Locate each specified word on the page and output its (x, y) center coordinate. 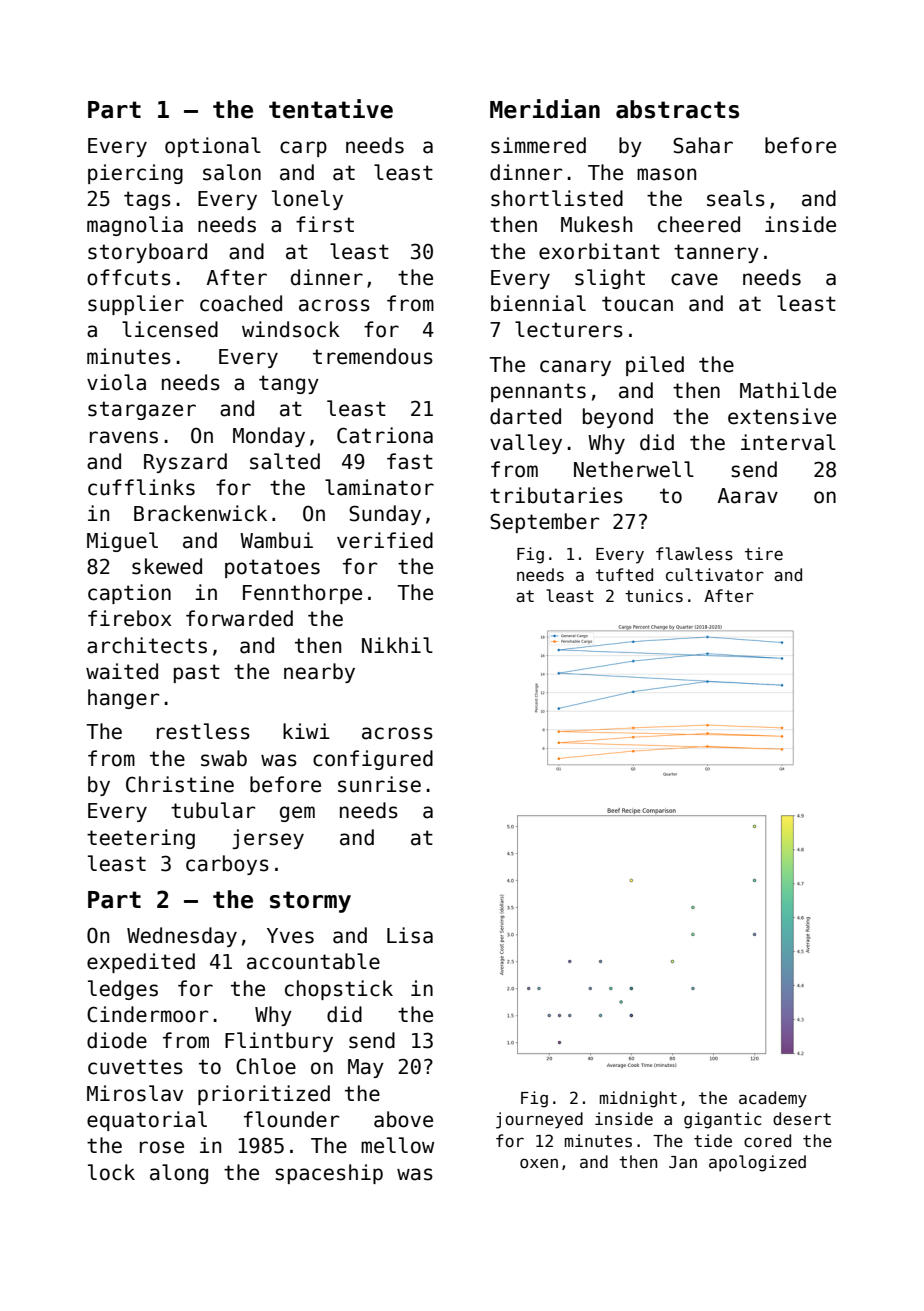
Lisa (410, 935)
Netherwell (634, 469)
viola (116, 382)
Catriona (385, 435)
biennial (538, 303)
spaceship (329, 1174)
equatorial (147, 1121)
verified (385, 540)
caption (129, 594)
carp (303, 149)
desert (802, 1119)
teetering (141, 839)
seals (736, 198)
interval (788, 442)
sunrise (379, 784)
